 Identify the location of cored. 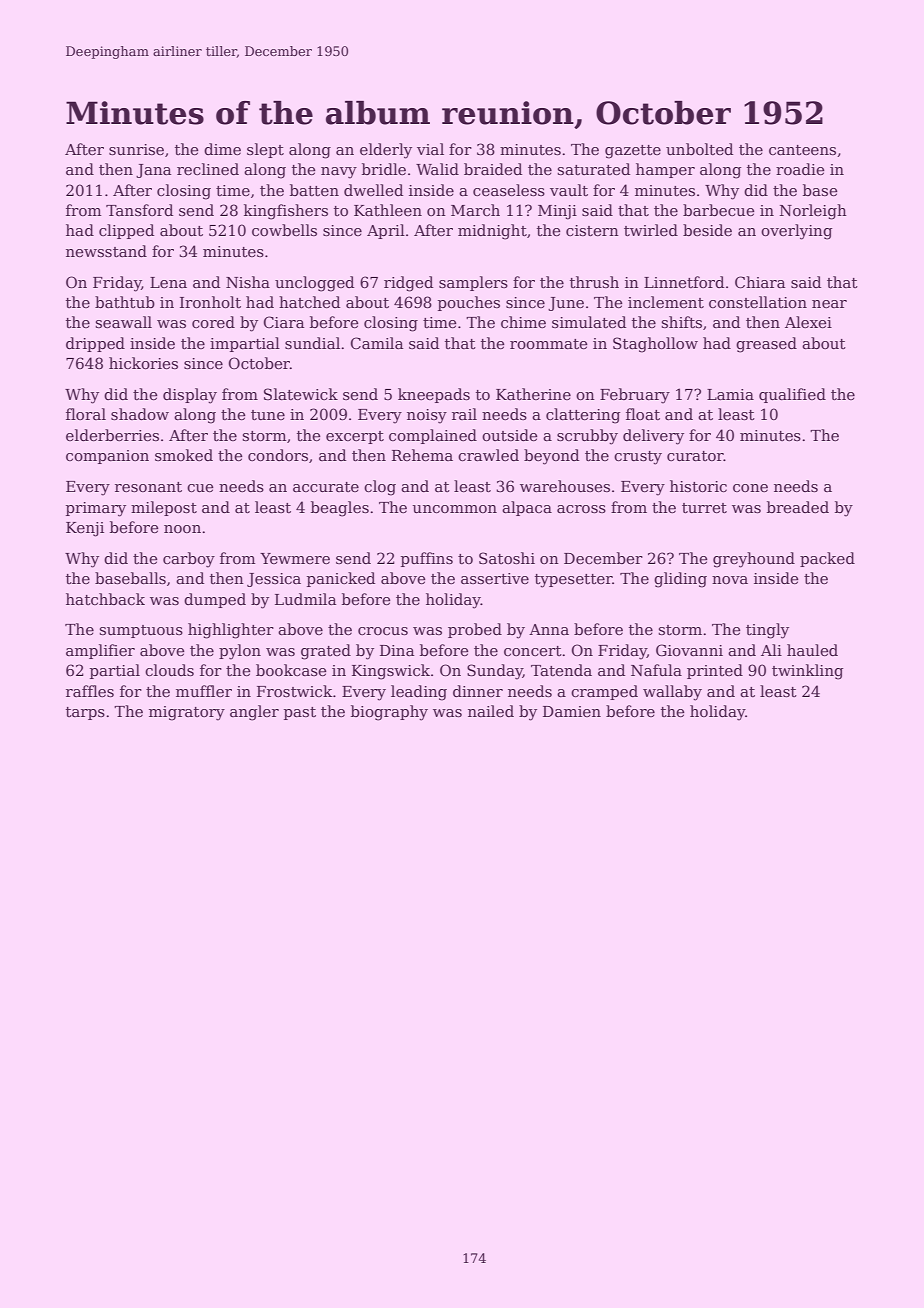
(213, 322).
